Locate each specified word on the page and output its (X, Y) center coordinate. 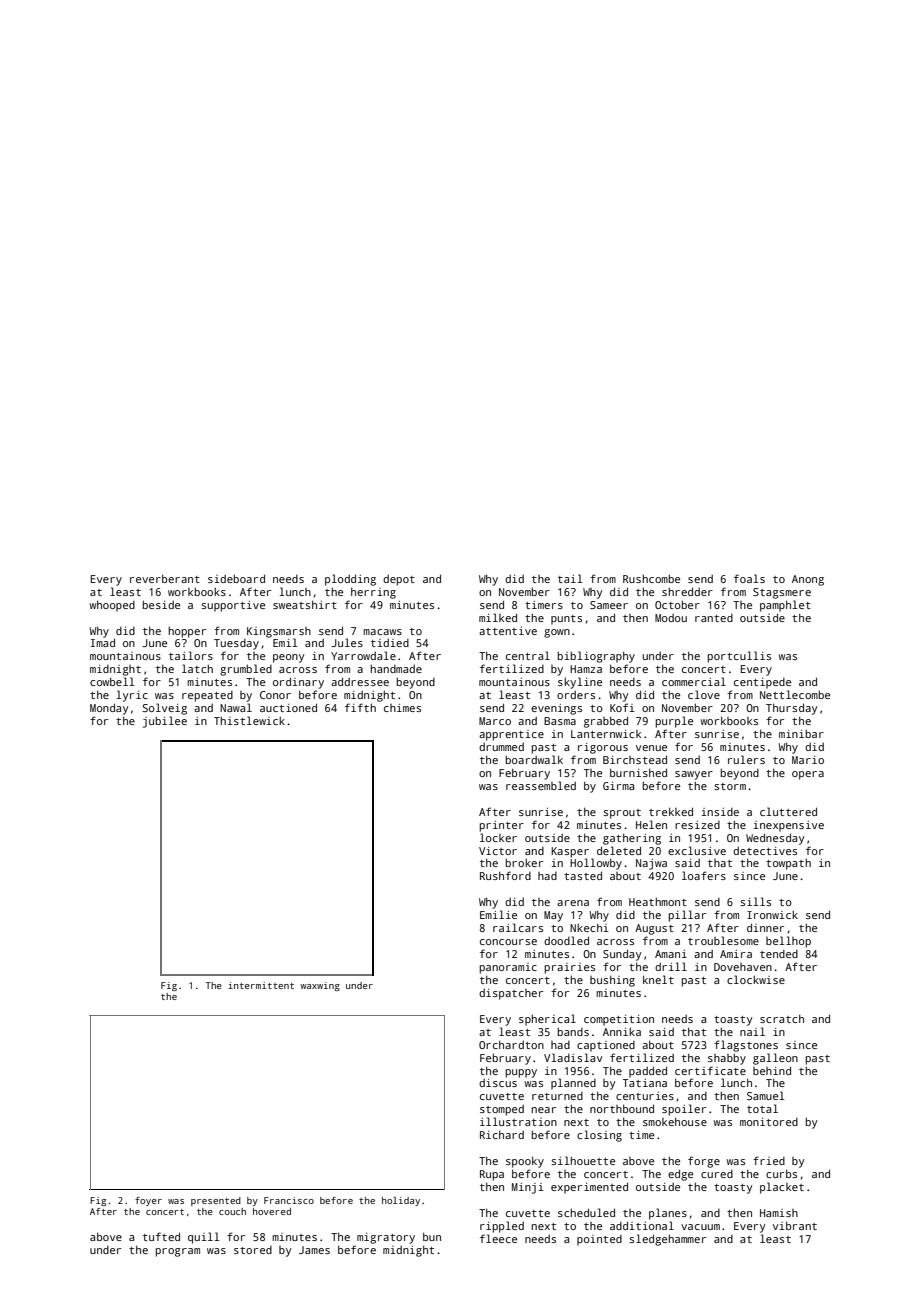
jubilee (165, 722)
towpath (788, 864)
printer (502, 826)
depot (399, 580)
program (178, 1252)
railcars (518, 927)
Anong (808, 580)
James (314, 1250)
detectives (765, 851)
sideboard (236, 578)
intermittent (261, 985)
